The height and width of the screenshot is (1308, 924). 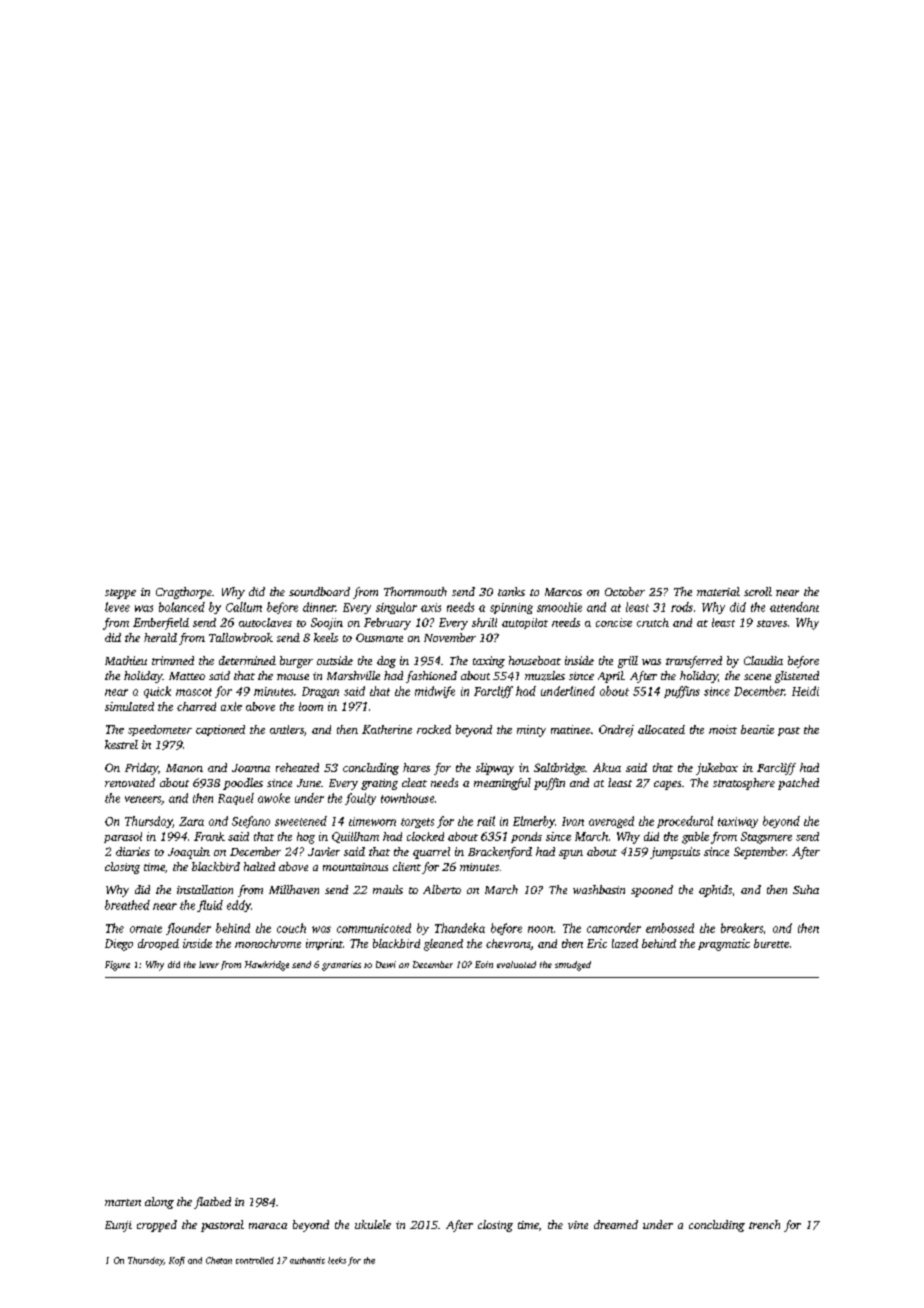 I want to click on capes, so click(x=667, y=785).
